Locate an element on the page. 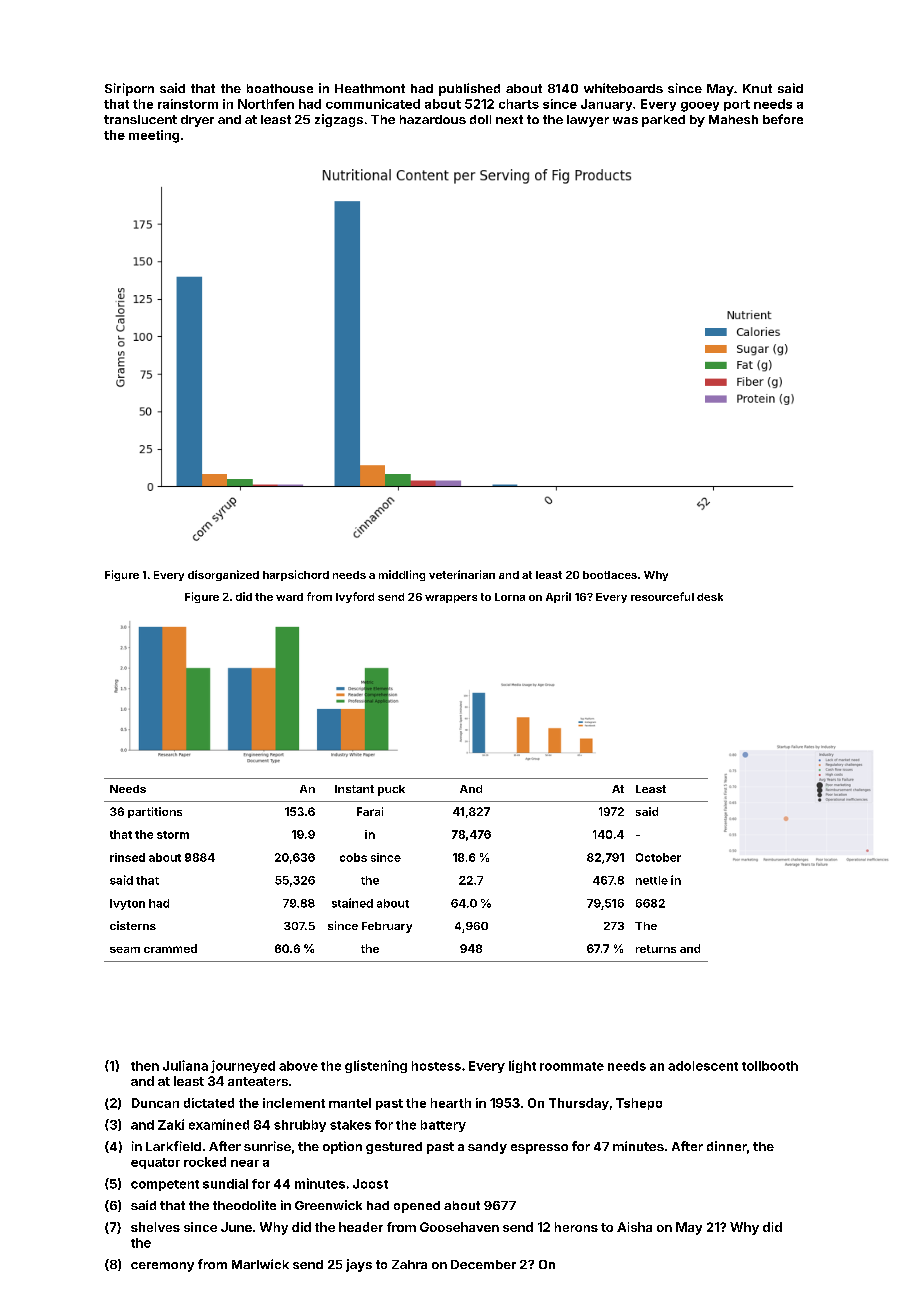 The height and width of the page is (1316, 908). meeting is located at coordinates (154, 136).
